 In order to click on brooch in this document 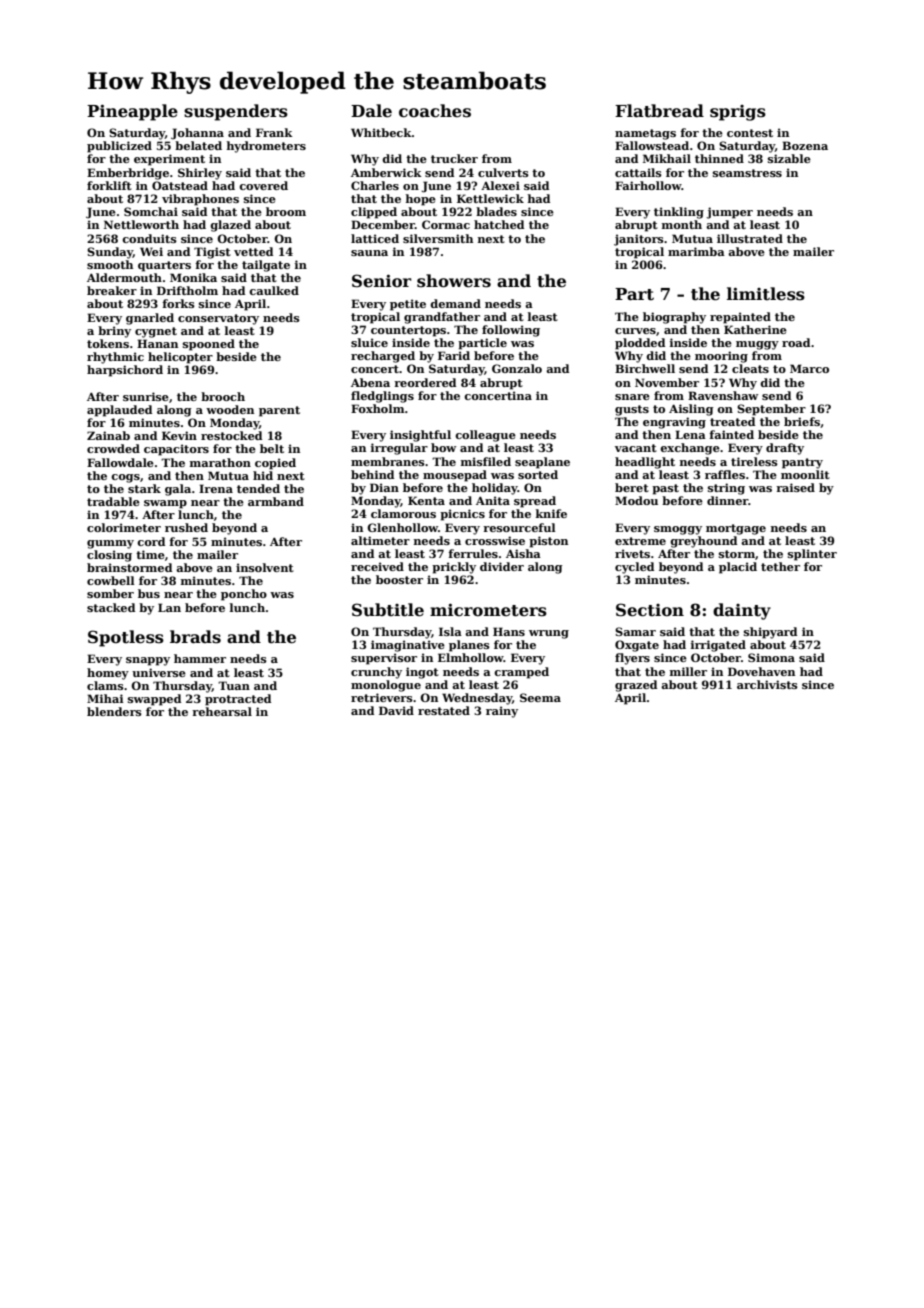, I will do `click(223, 396)`.
